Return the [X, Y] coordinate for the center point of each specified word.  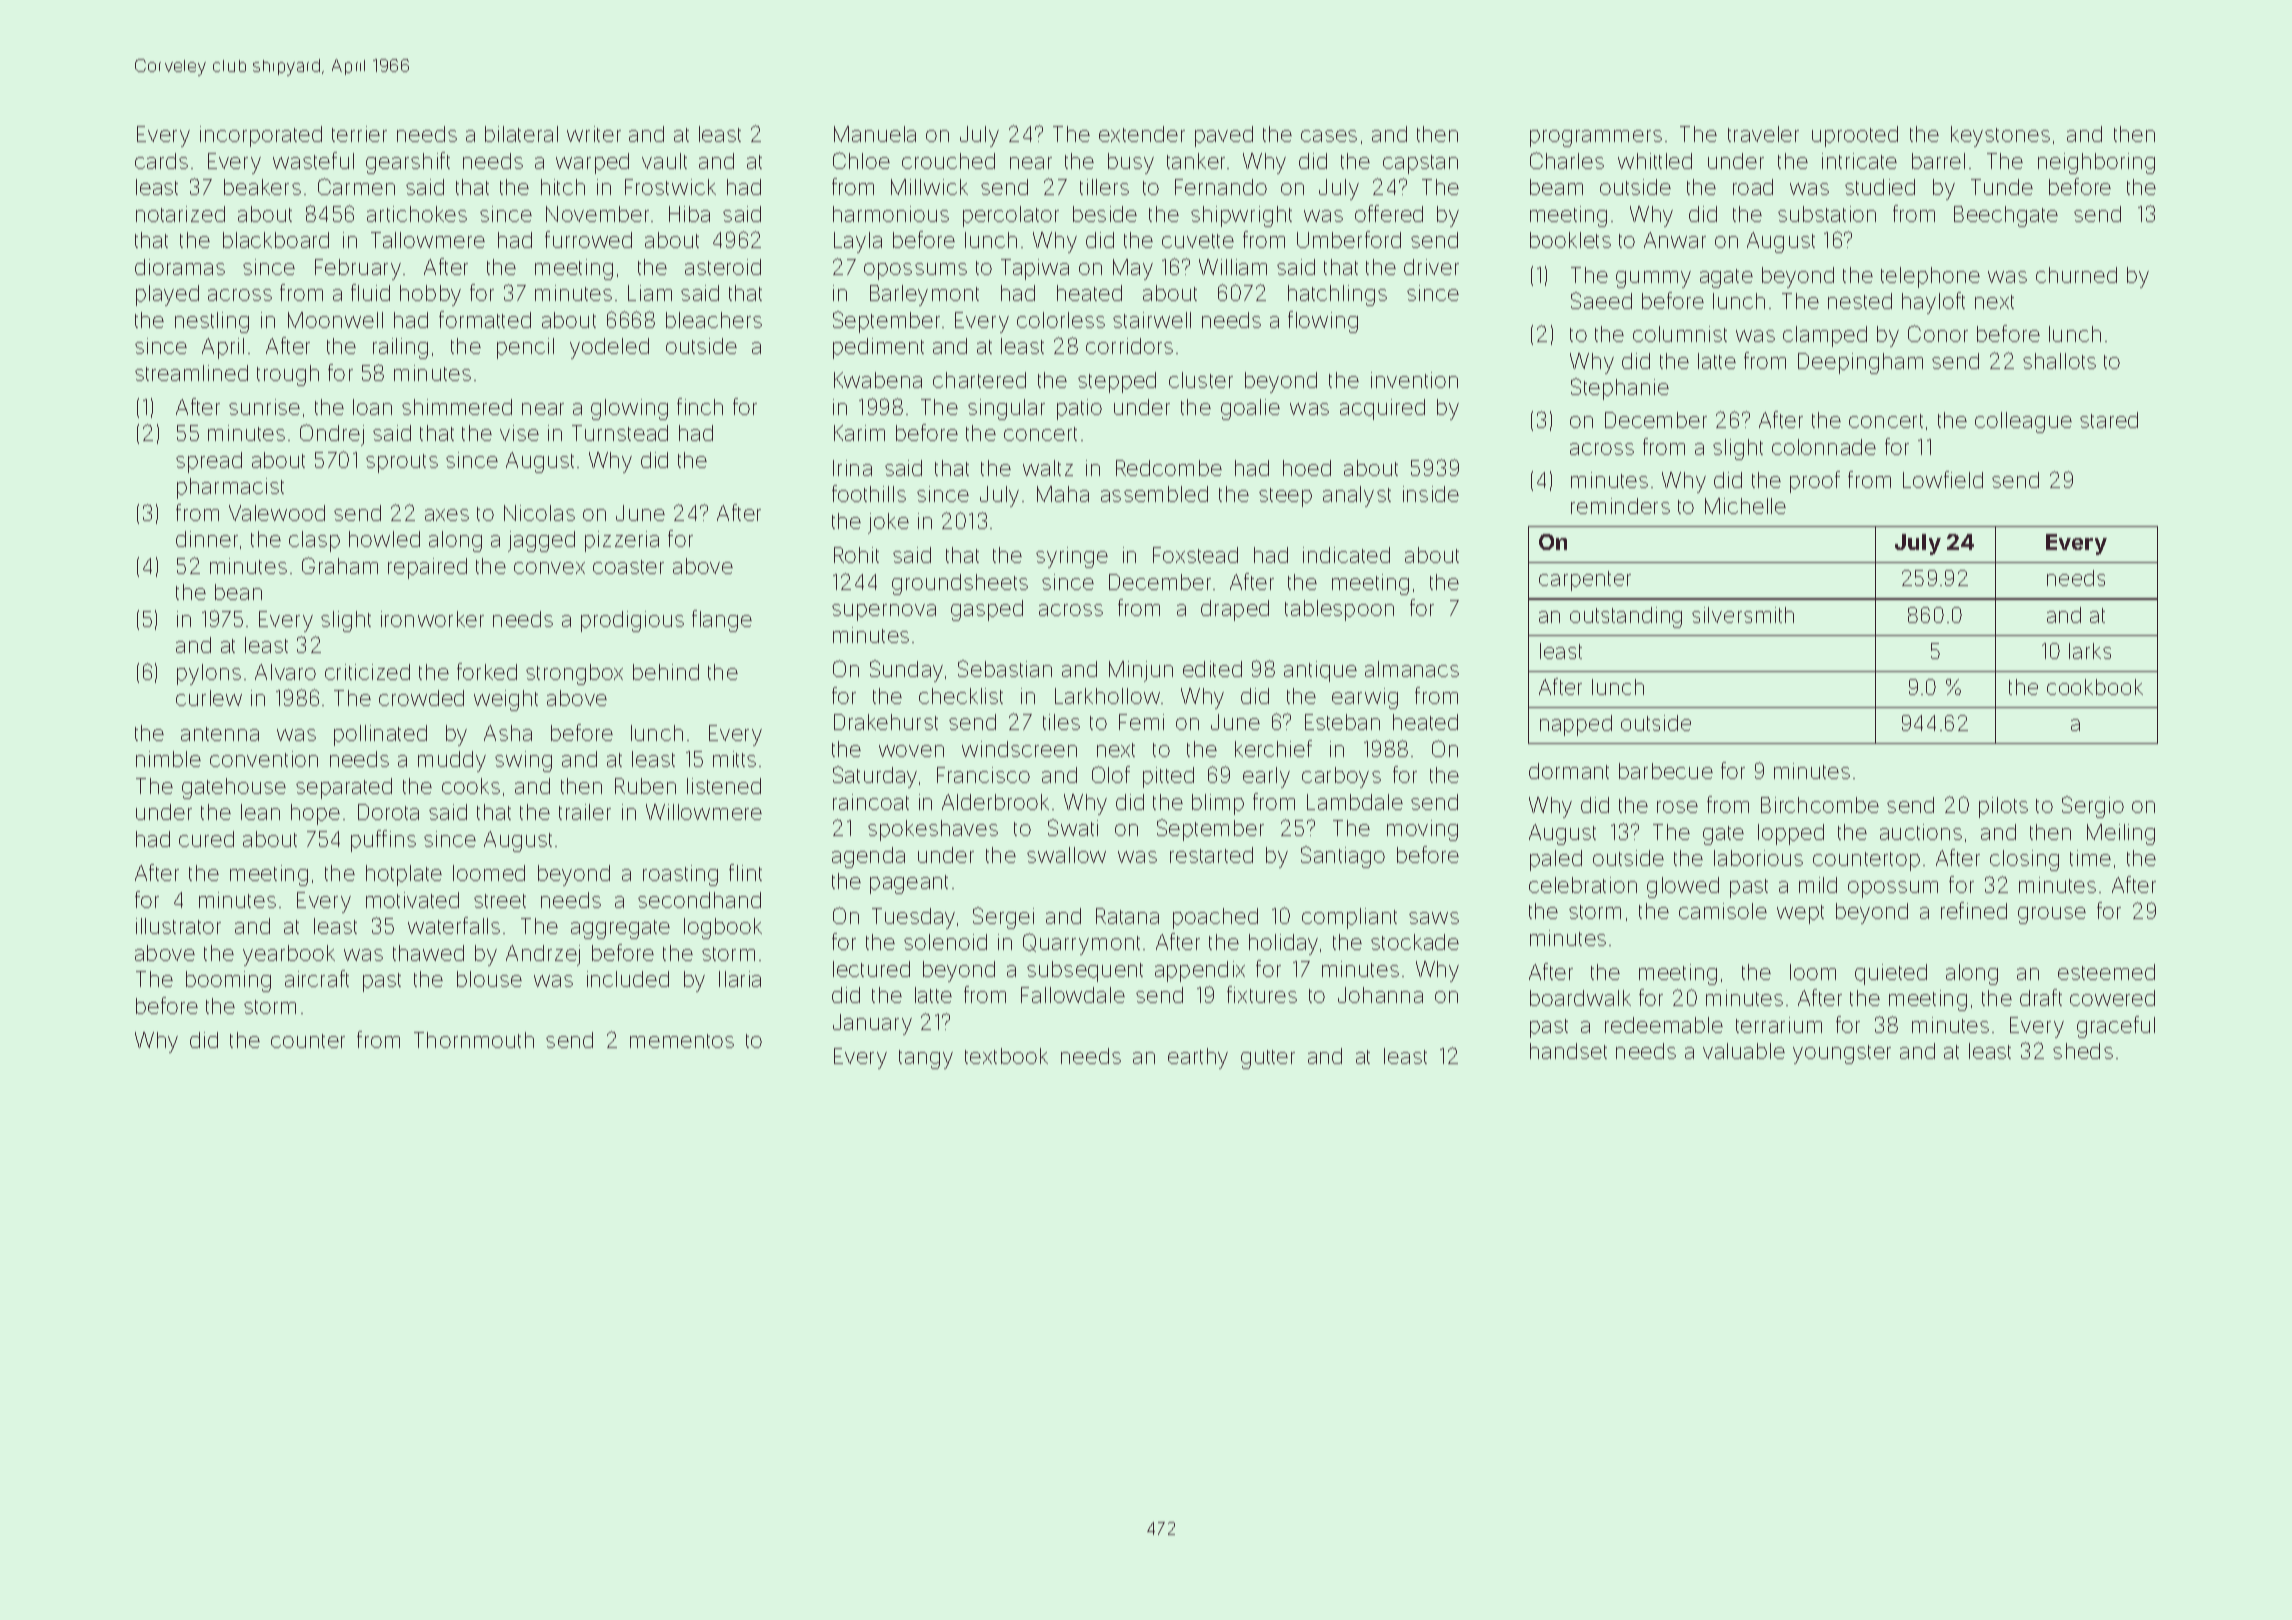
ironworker [432, 619]
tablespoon [1339, 610]
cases [1329, 136]
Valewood [277, 513]
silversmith [1743, 615]
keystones [2000, 136]
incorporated [261, 136]
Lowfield [1943, 479]
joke [888, 523]
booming [228, 981]
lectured [871, 969]
